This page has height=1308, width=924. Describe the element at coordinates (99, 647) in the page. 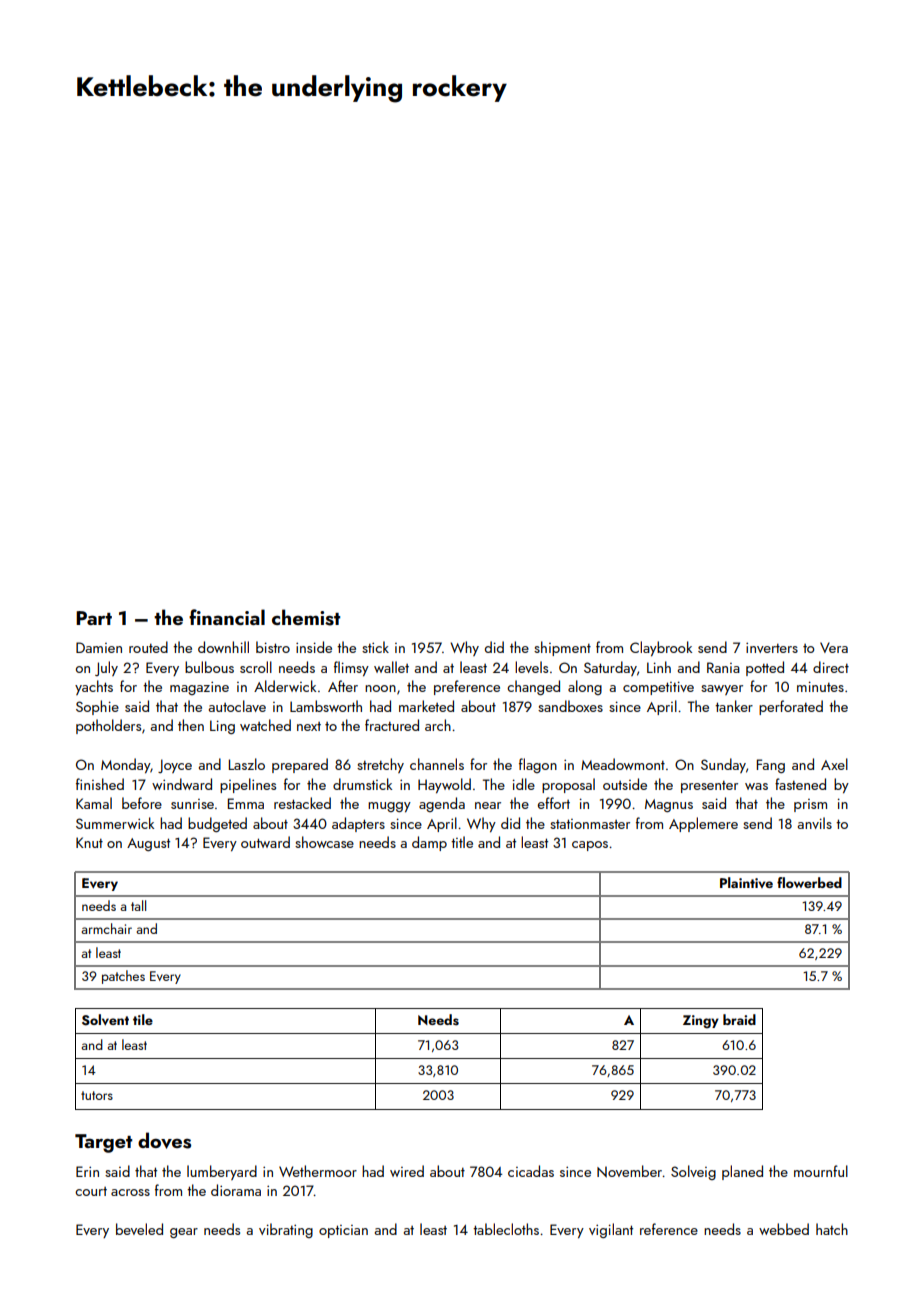

I see `Damien` at that location.
